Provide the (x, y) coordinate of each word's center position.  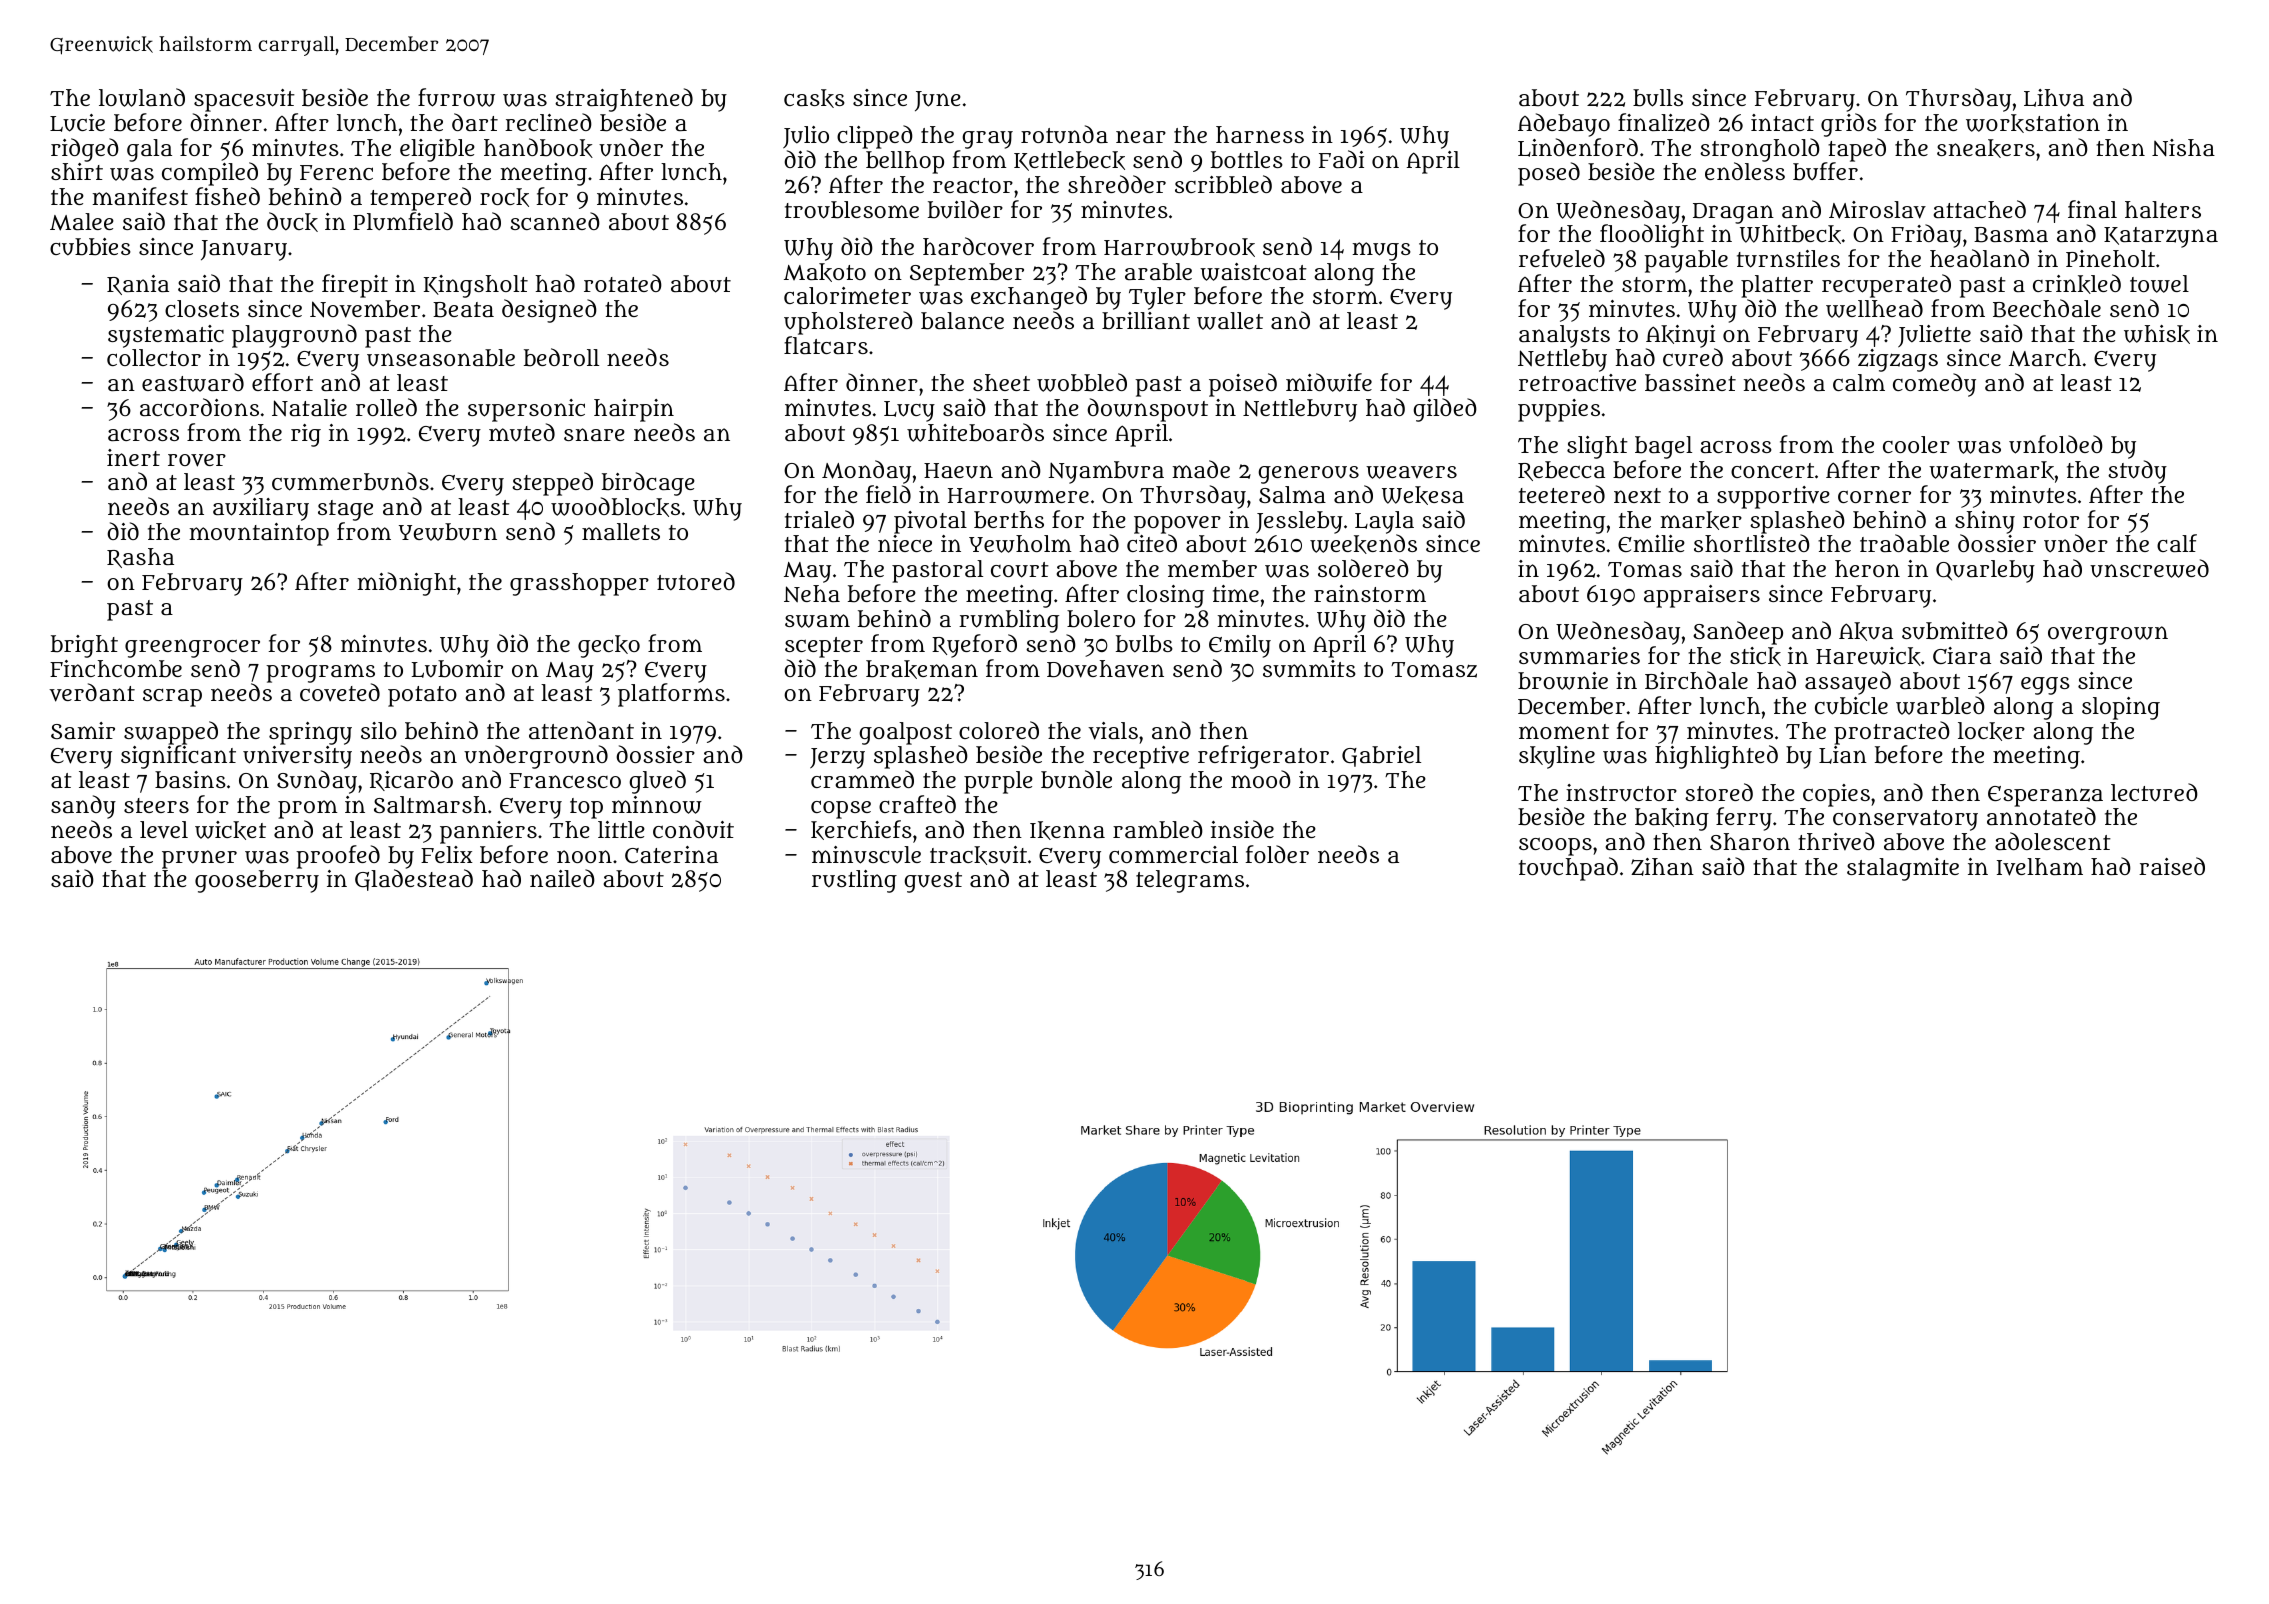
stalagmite (1903, 869)
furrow (456, 97)
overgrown (2108, 635)
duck (292, 222)
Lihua (2054, 98)
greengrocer (192, 648)
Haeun (958, 471)
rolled (386, 407)
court (1020, 570)
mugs (1381, 251)
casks (814, 98)
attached (1979, 209)
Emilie (1651, 543)
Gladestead (414, 880)
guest (933, 882)
